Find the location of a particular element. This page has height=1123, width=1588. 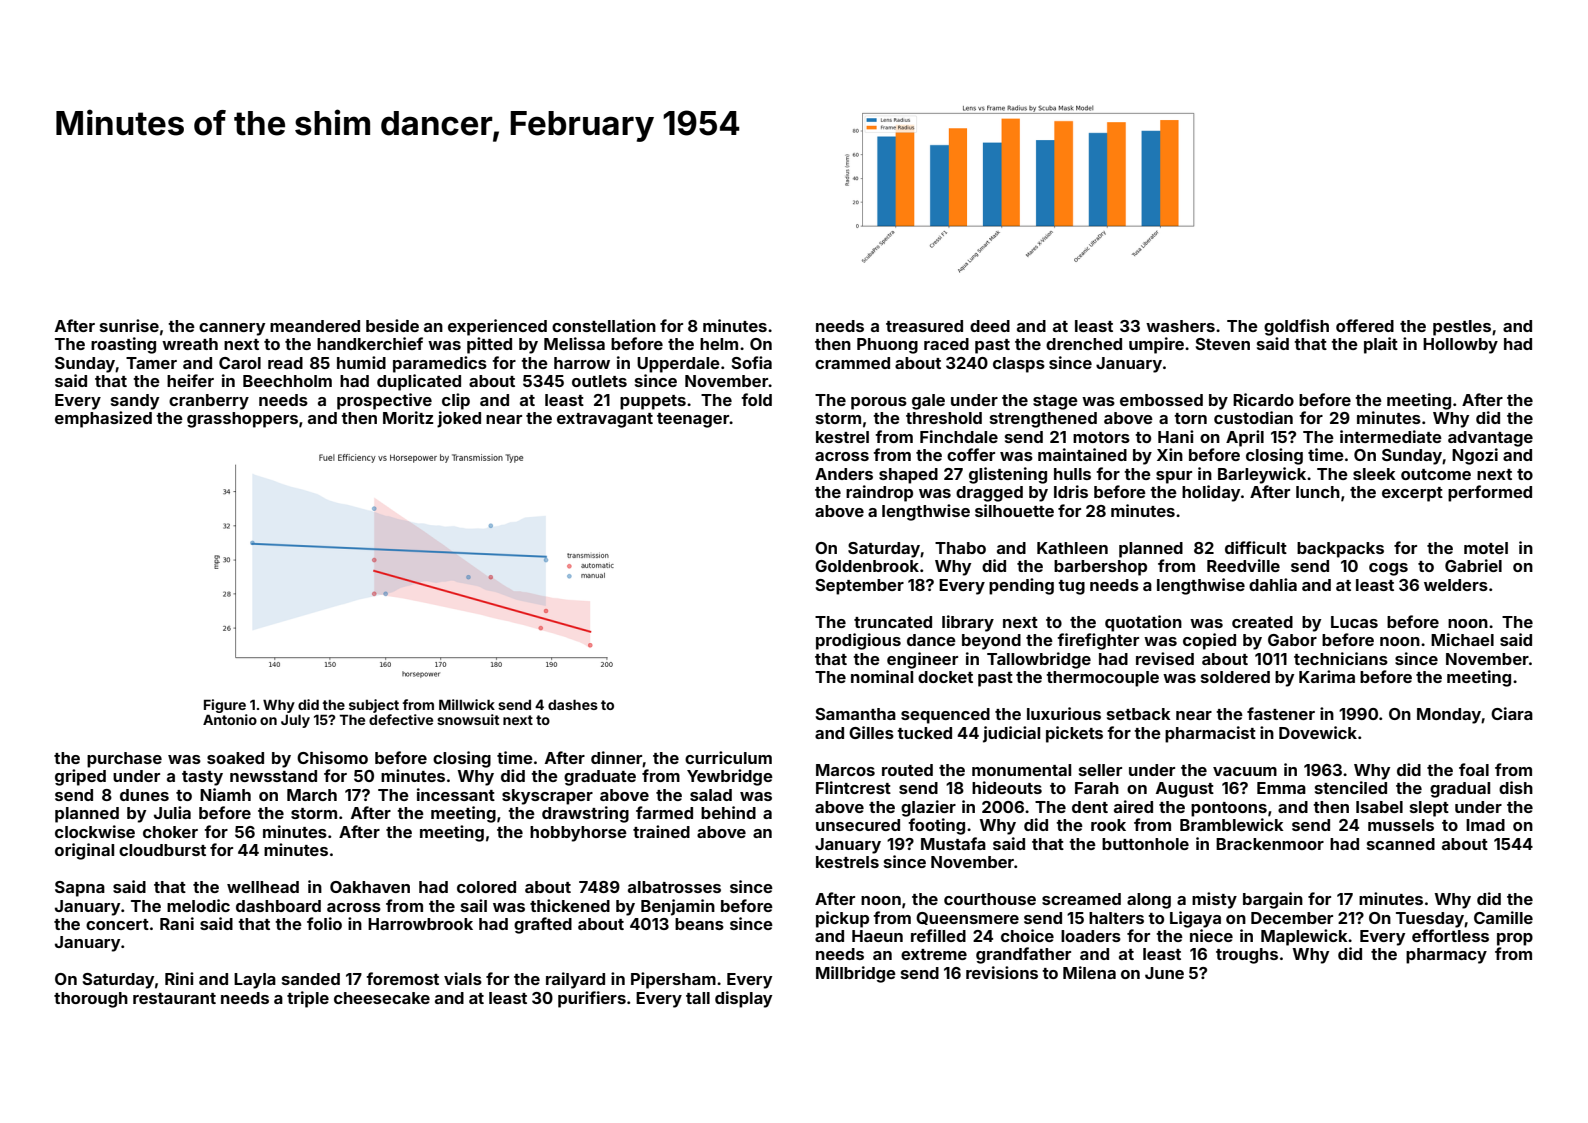

thorough is located at coordinates (91, 1000).
